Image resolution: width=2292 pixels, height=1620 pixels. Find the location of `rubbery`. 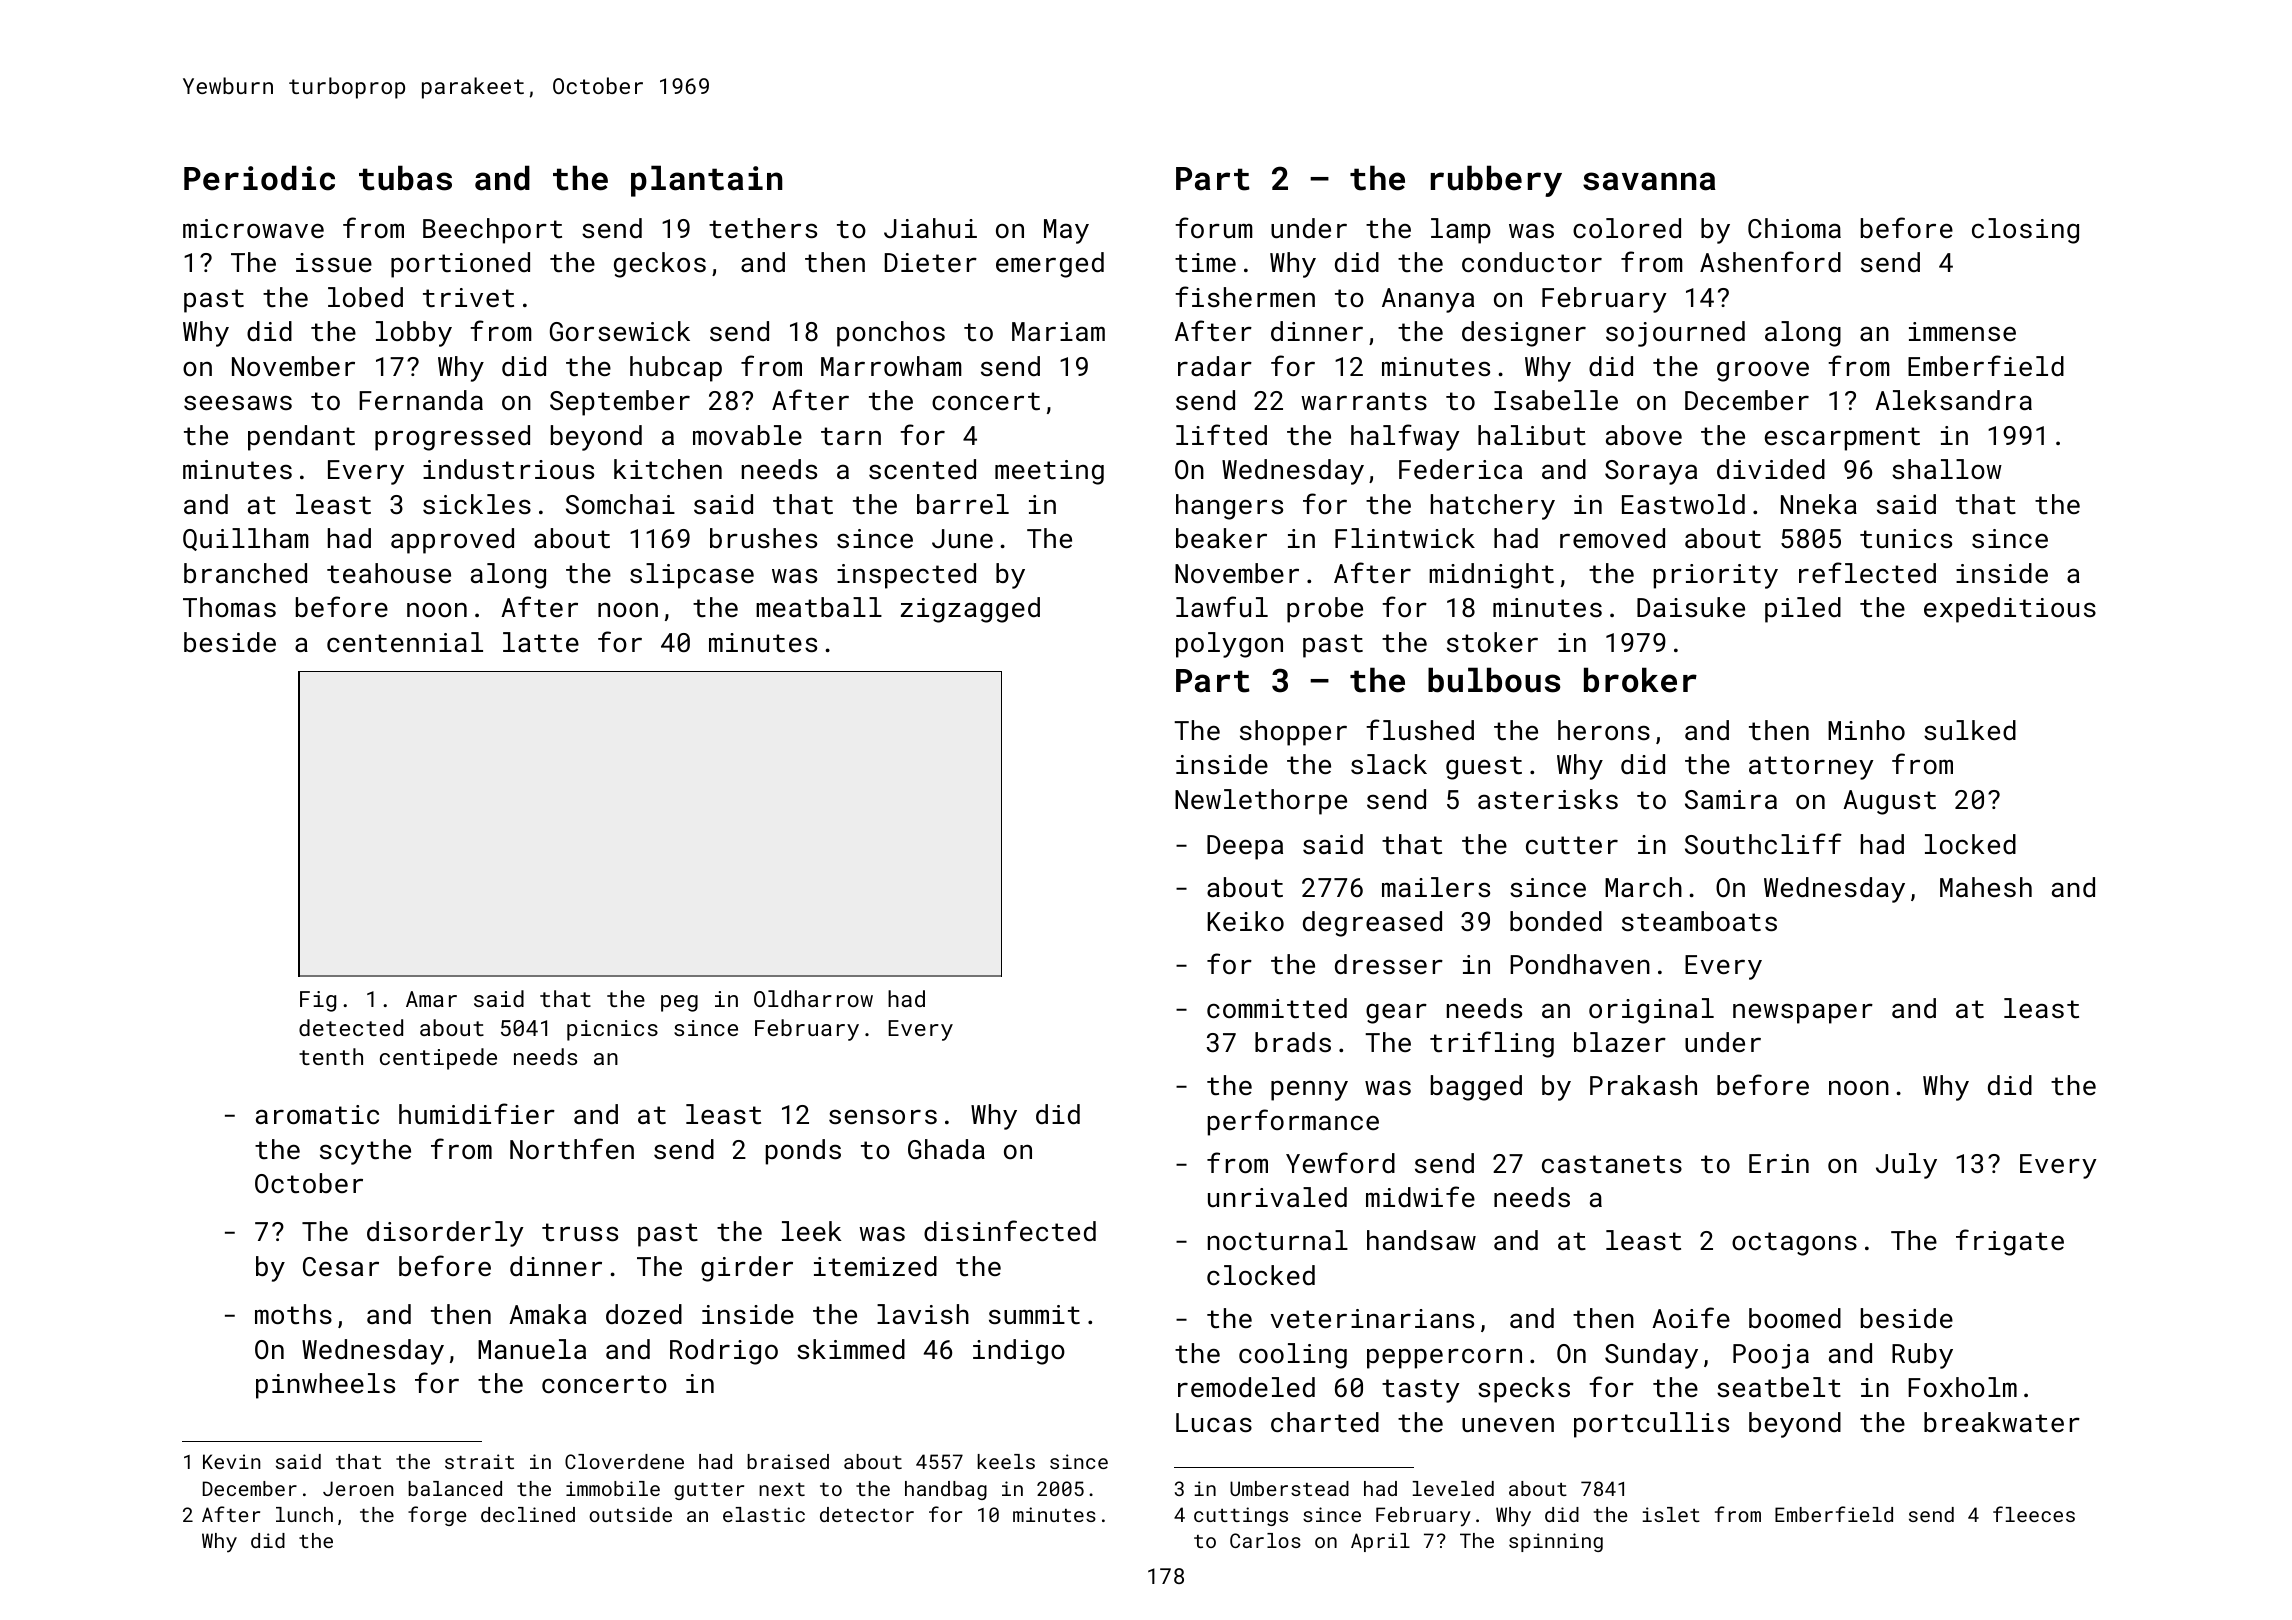

rubbery is located at coordinates (1496, 181).
